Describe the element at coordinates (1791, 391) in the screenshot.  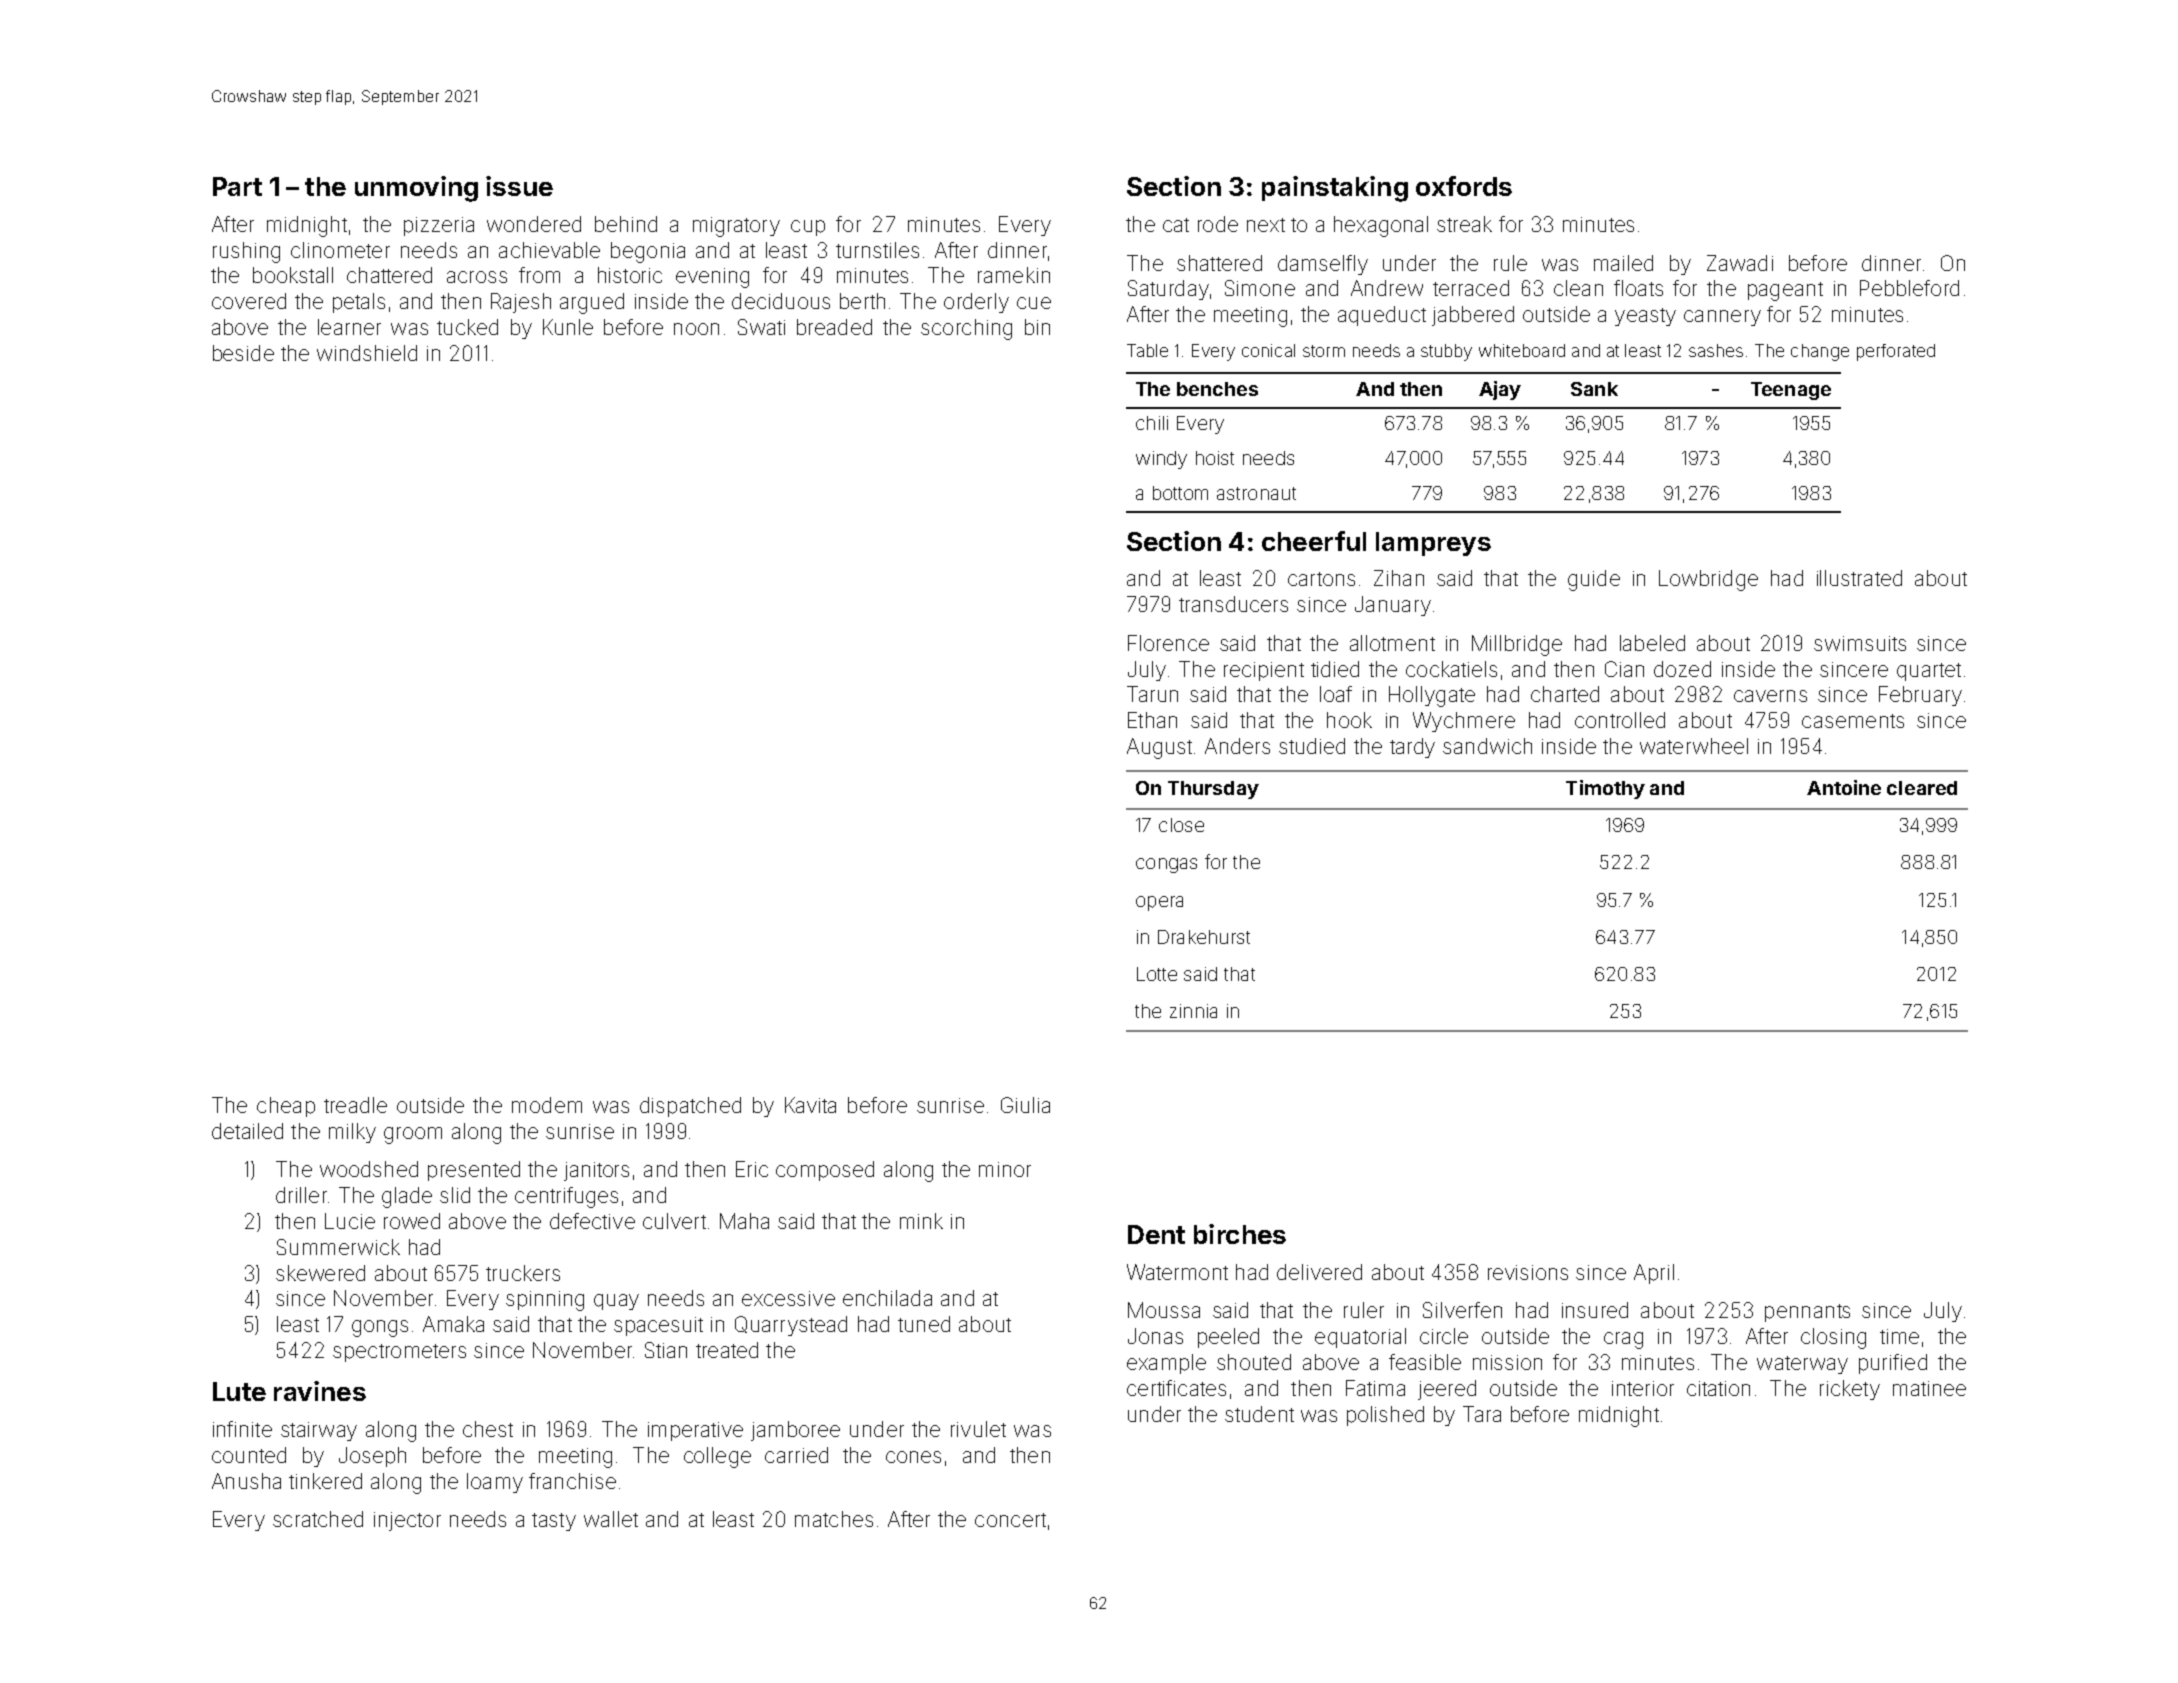
I see `Teenage` at that location.
